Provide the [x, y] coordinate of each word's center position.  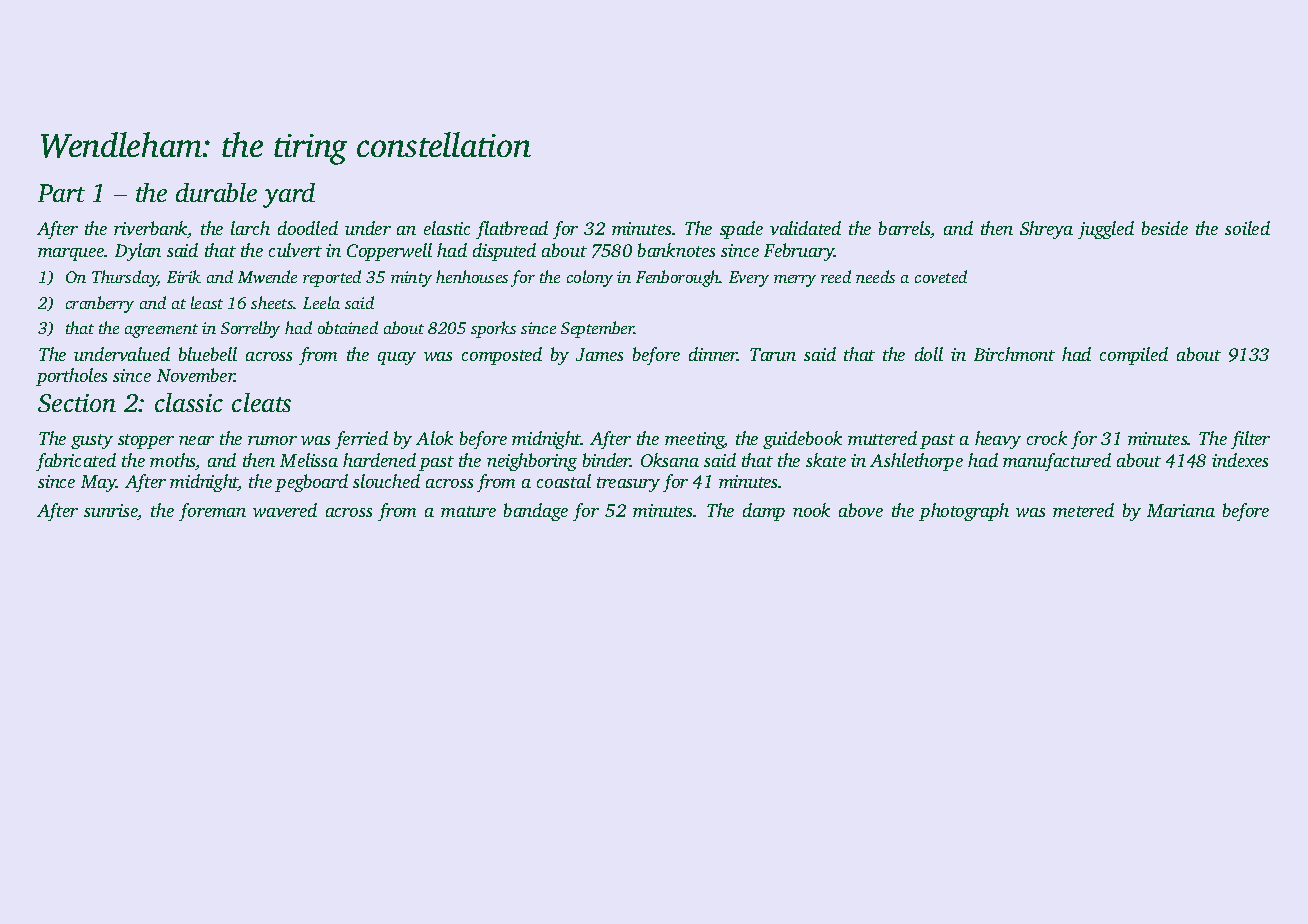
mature [468, 511]
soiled [1247, 228]
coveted [941, 276]
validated [805, 228]
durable [216, 192]
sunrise [111, 512]
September [597, 329]
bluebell [208, 354]
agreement [161, 331]
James [599, 354]
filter [1250, 440]
